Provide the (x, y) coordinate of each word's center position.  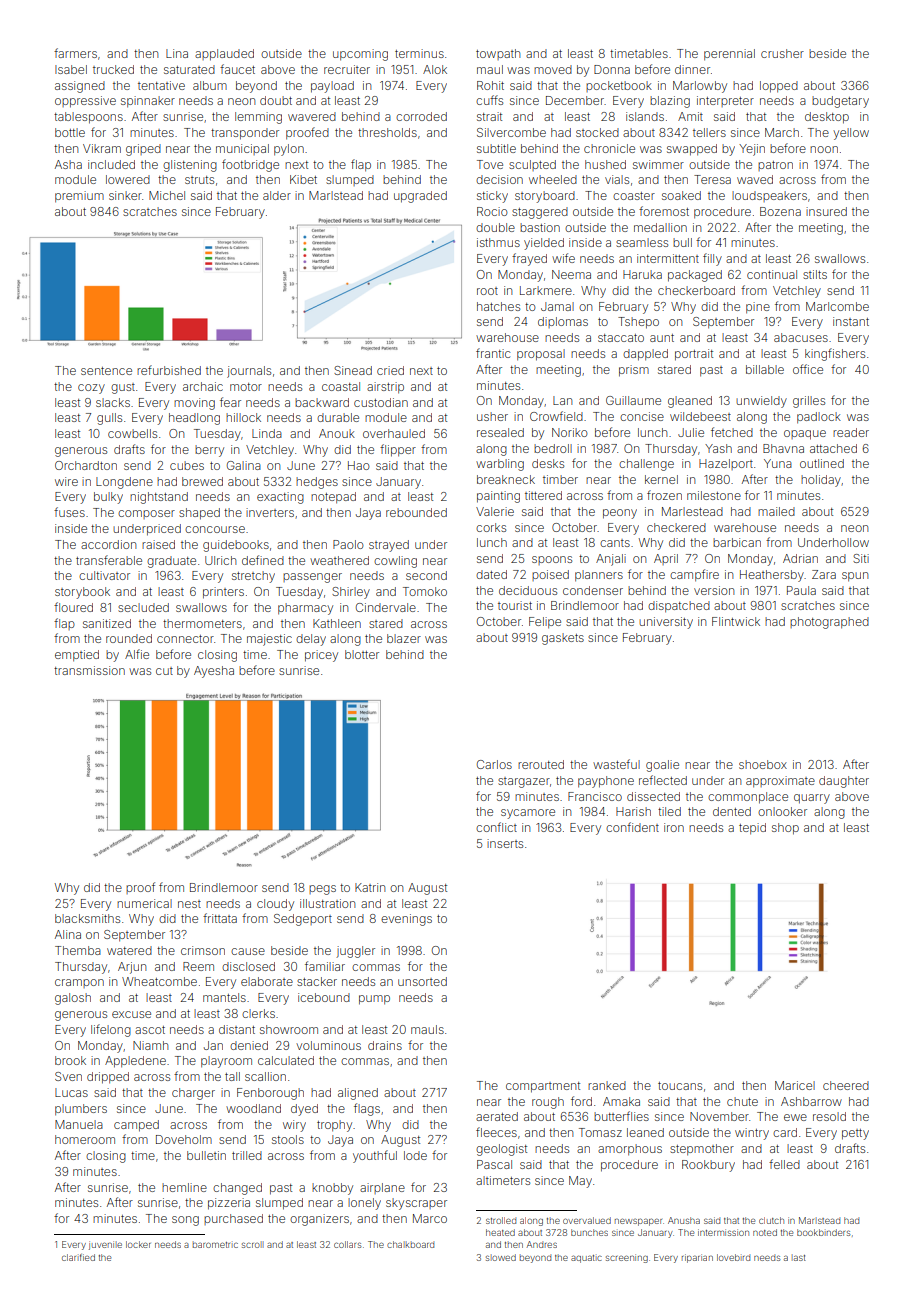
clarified (78, 1257)
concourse (215, 529)
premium (79, 197)
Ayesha (214, 672)
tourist (515, 605)
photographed (829, 623)
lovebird (733, 1257)
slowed (501, 1257)
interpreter (725, 101)
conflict (496, 827)
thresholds (387, 132)
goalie (662, 766)
